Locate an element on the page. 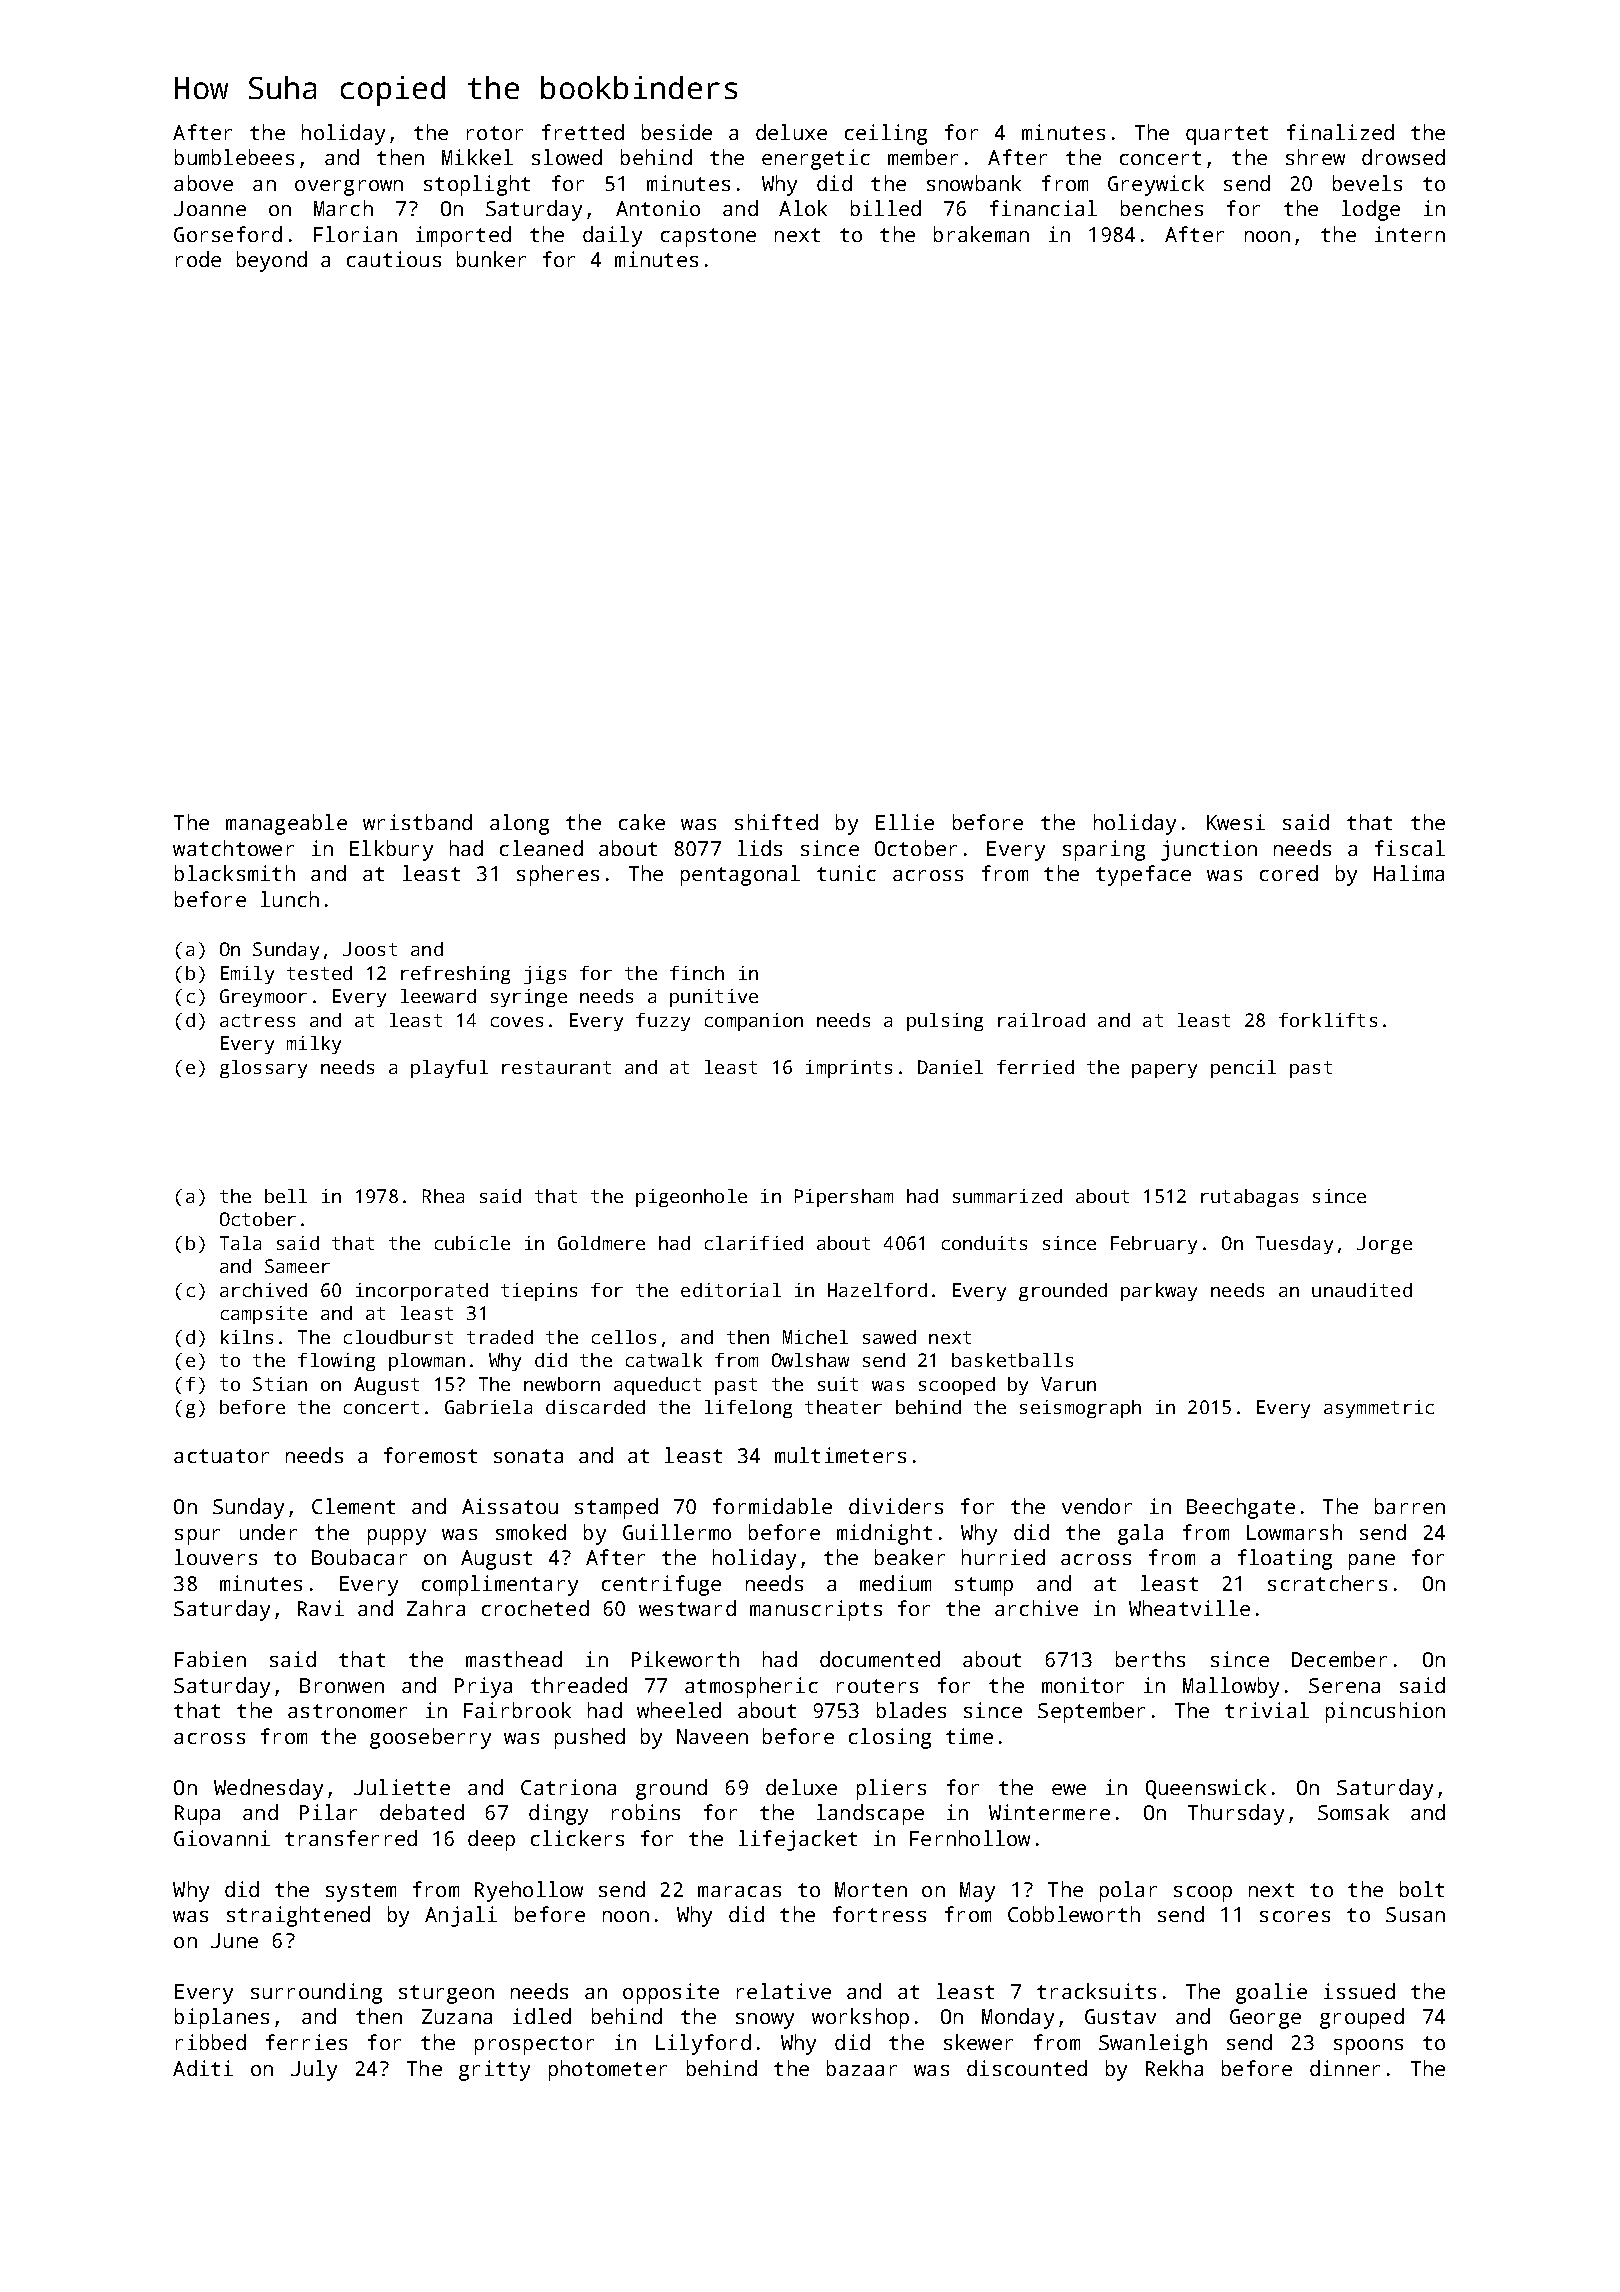  along is located at coordinates (519, 824).
